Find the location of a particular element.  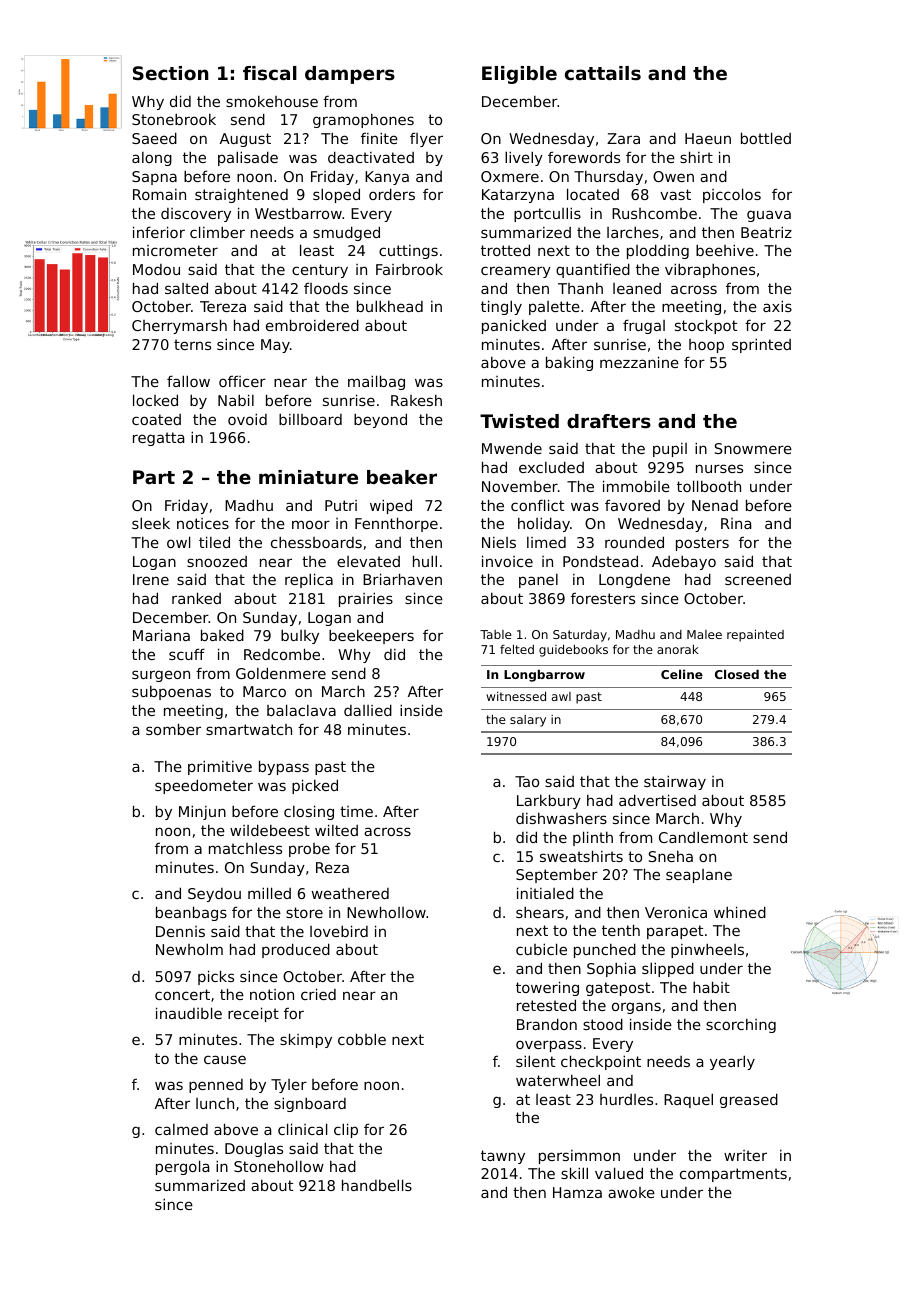

Tao is located at coordinates (527, 781).
